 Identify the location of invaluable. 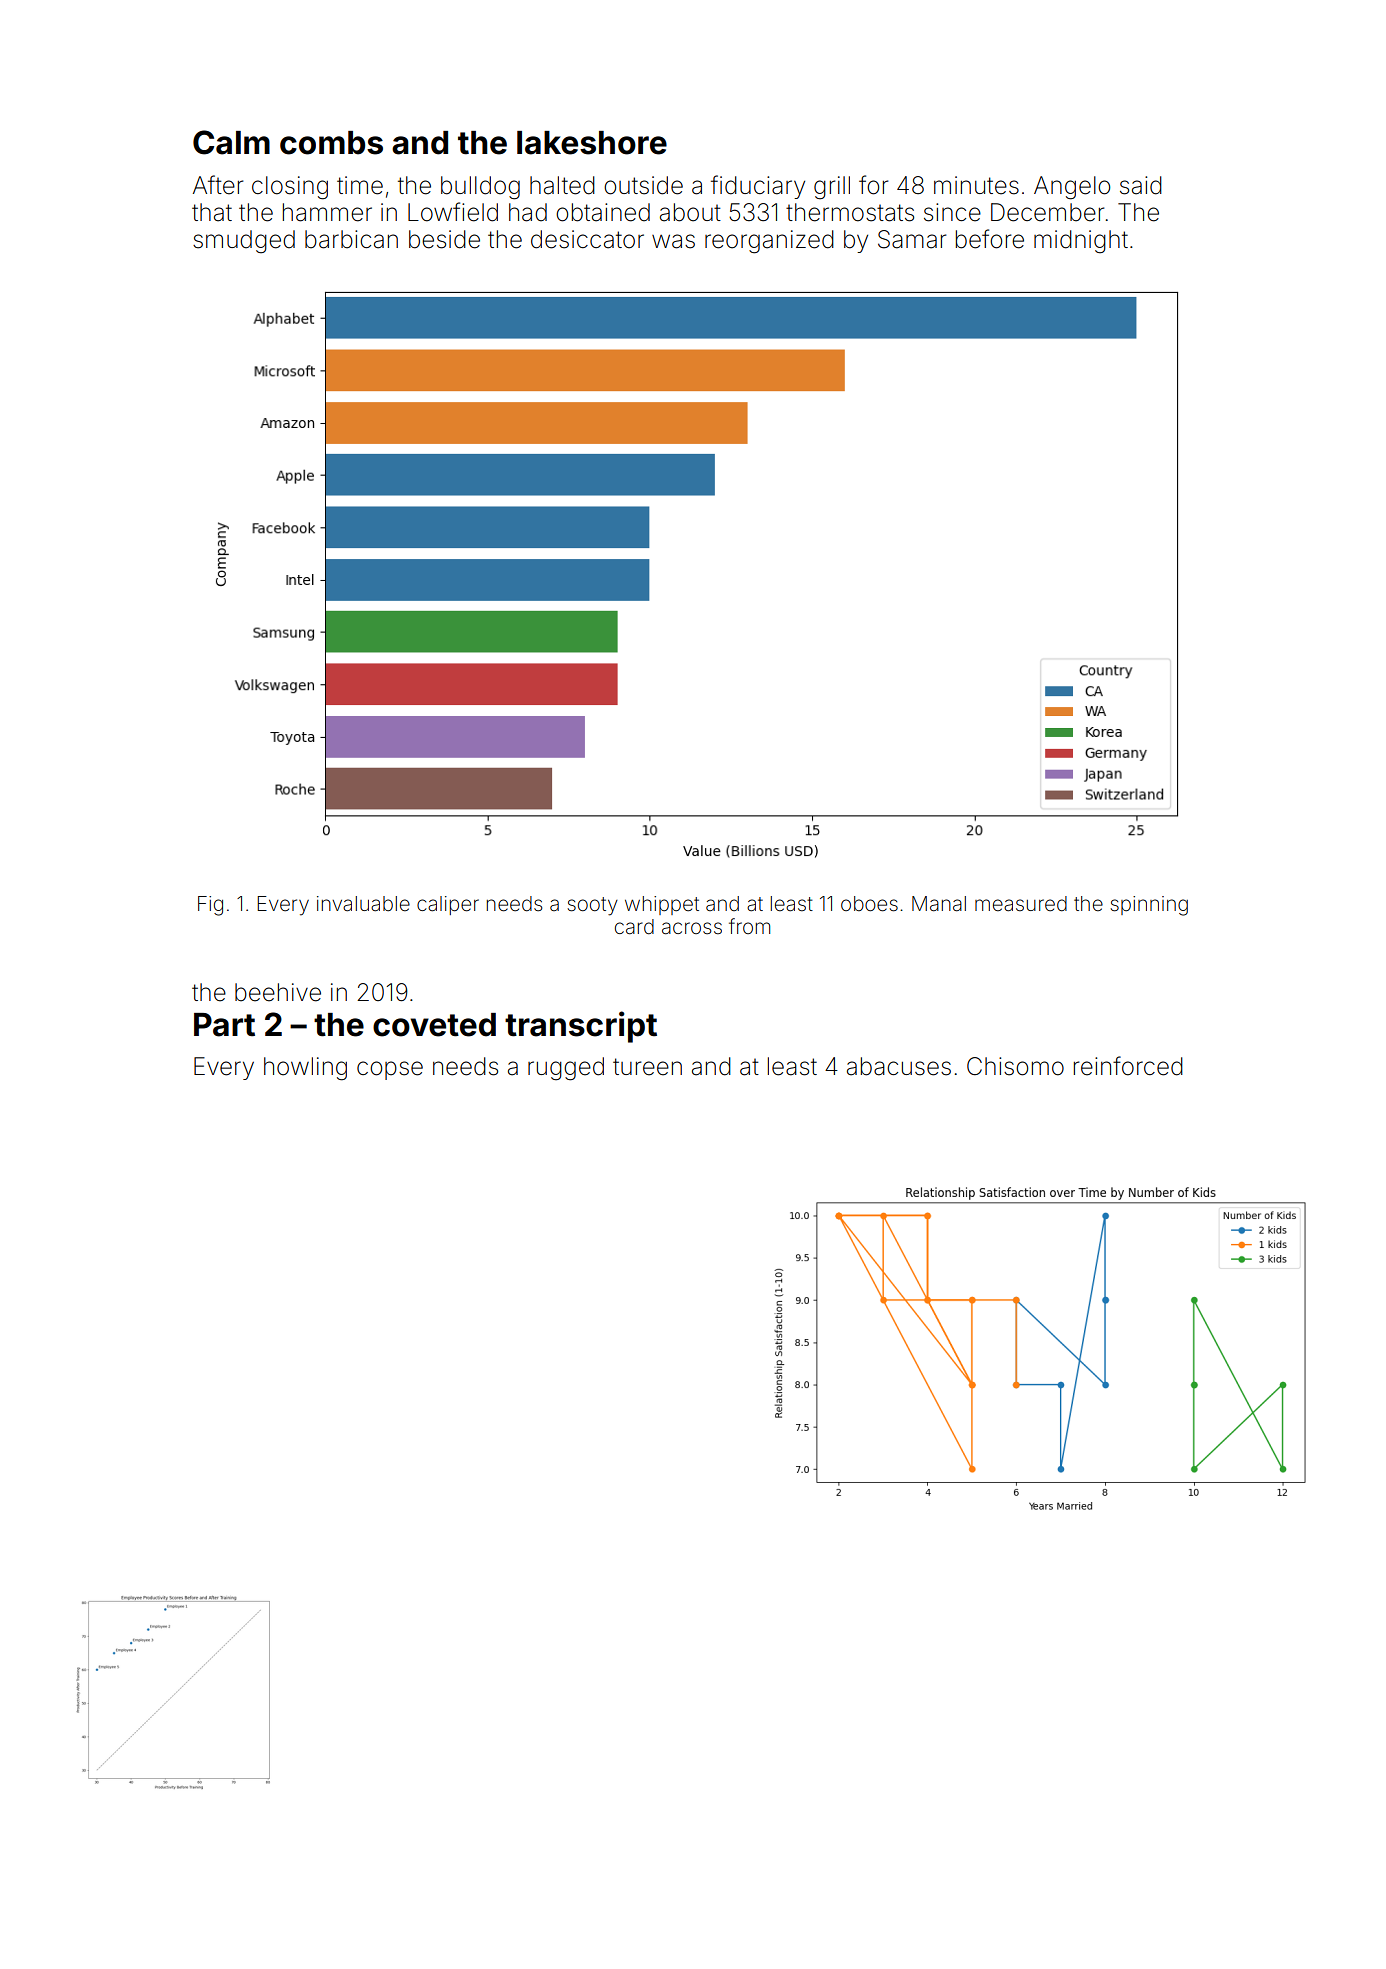
(363, 903).
